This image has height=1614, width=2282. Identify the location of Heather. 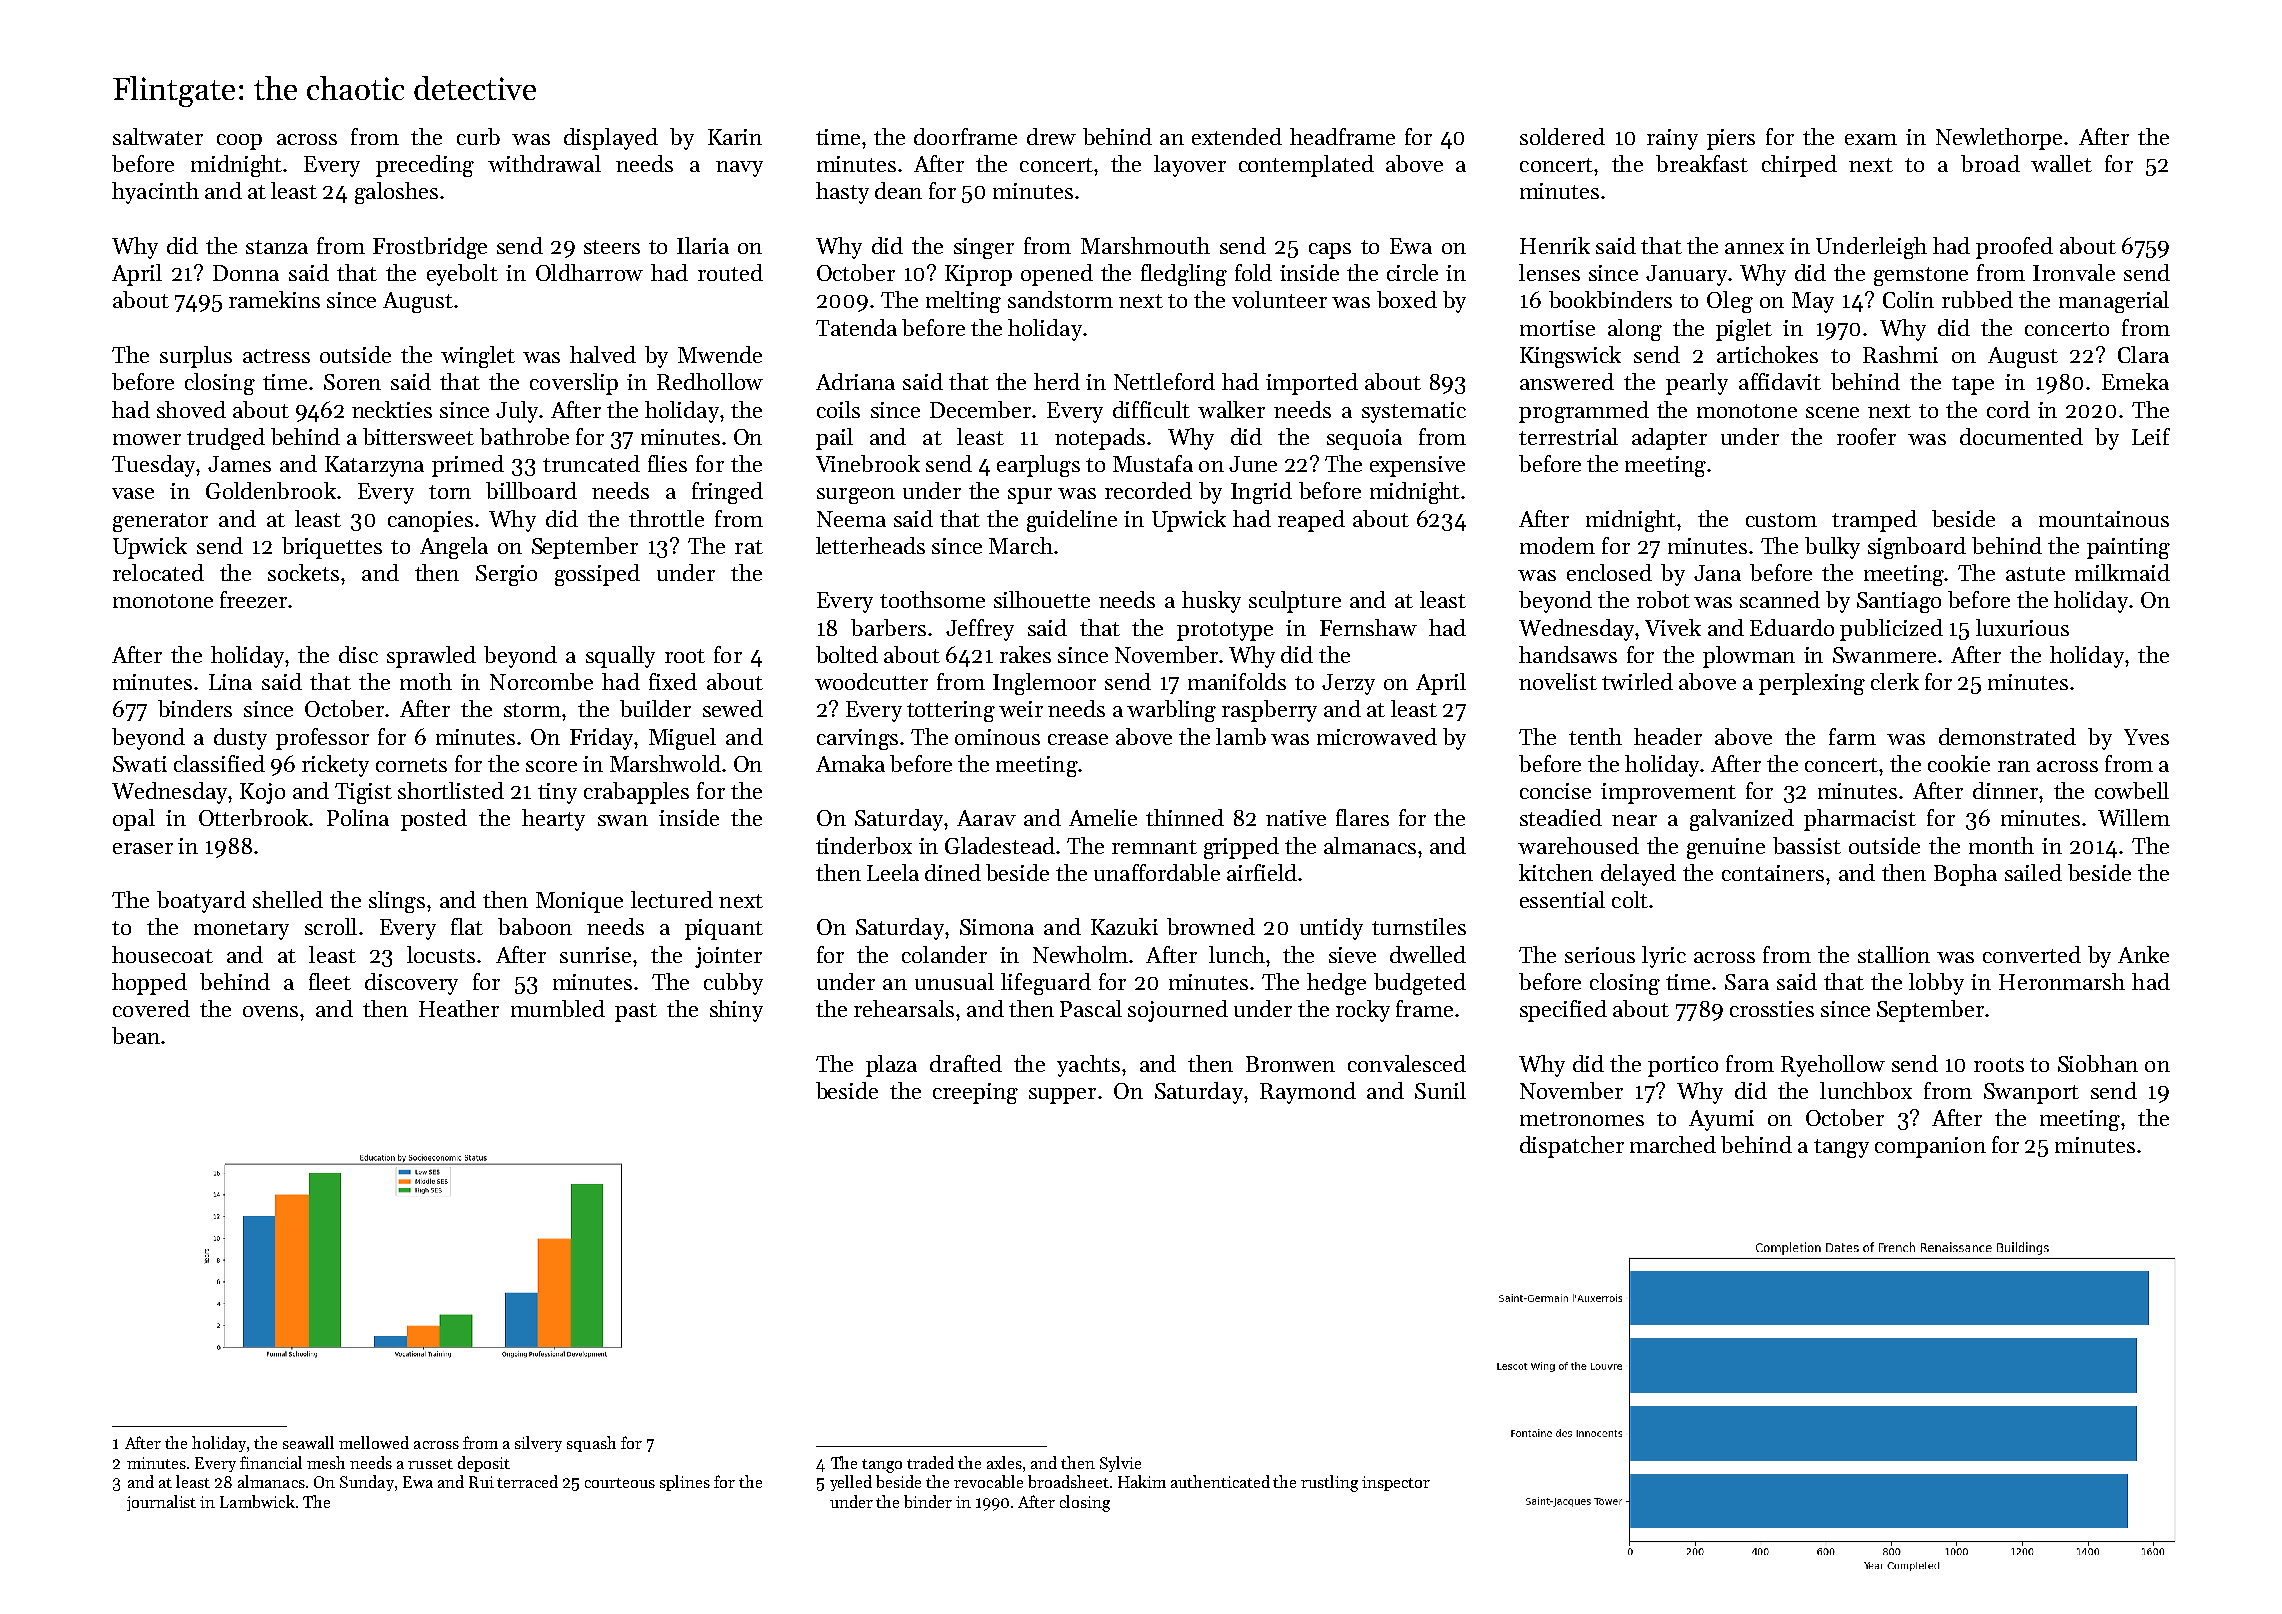
(459, 1008).
